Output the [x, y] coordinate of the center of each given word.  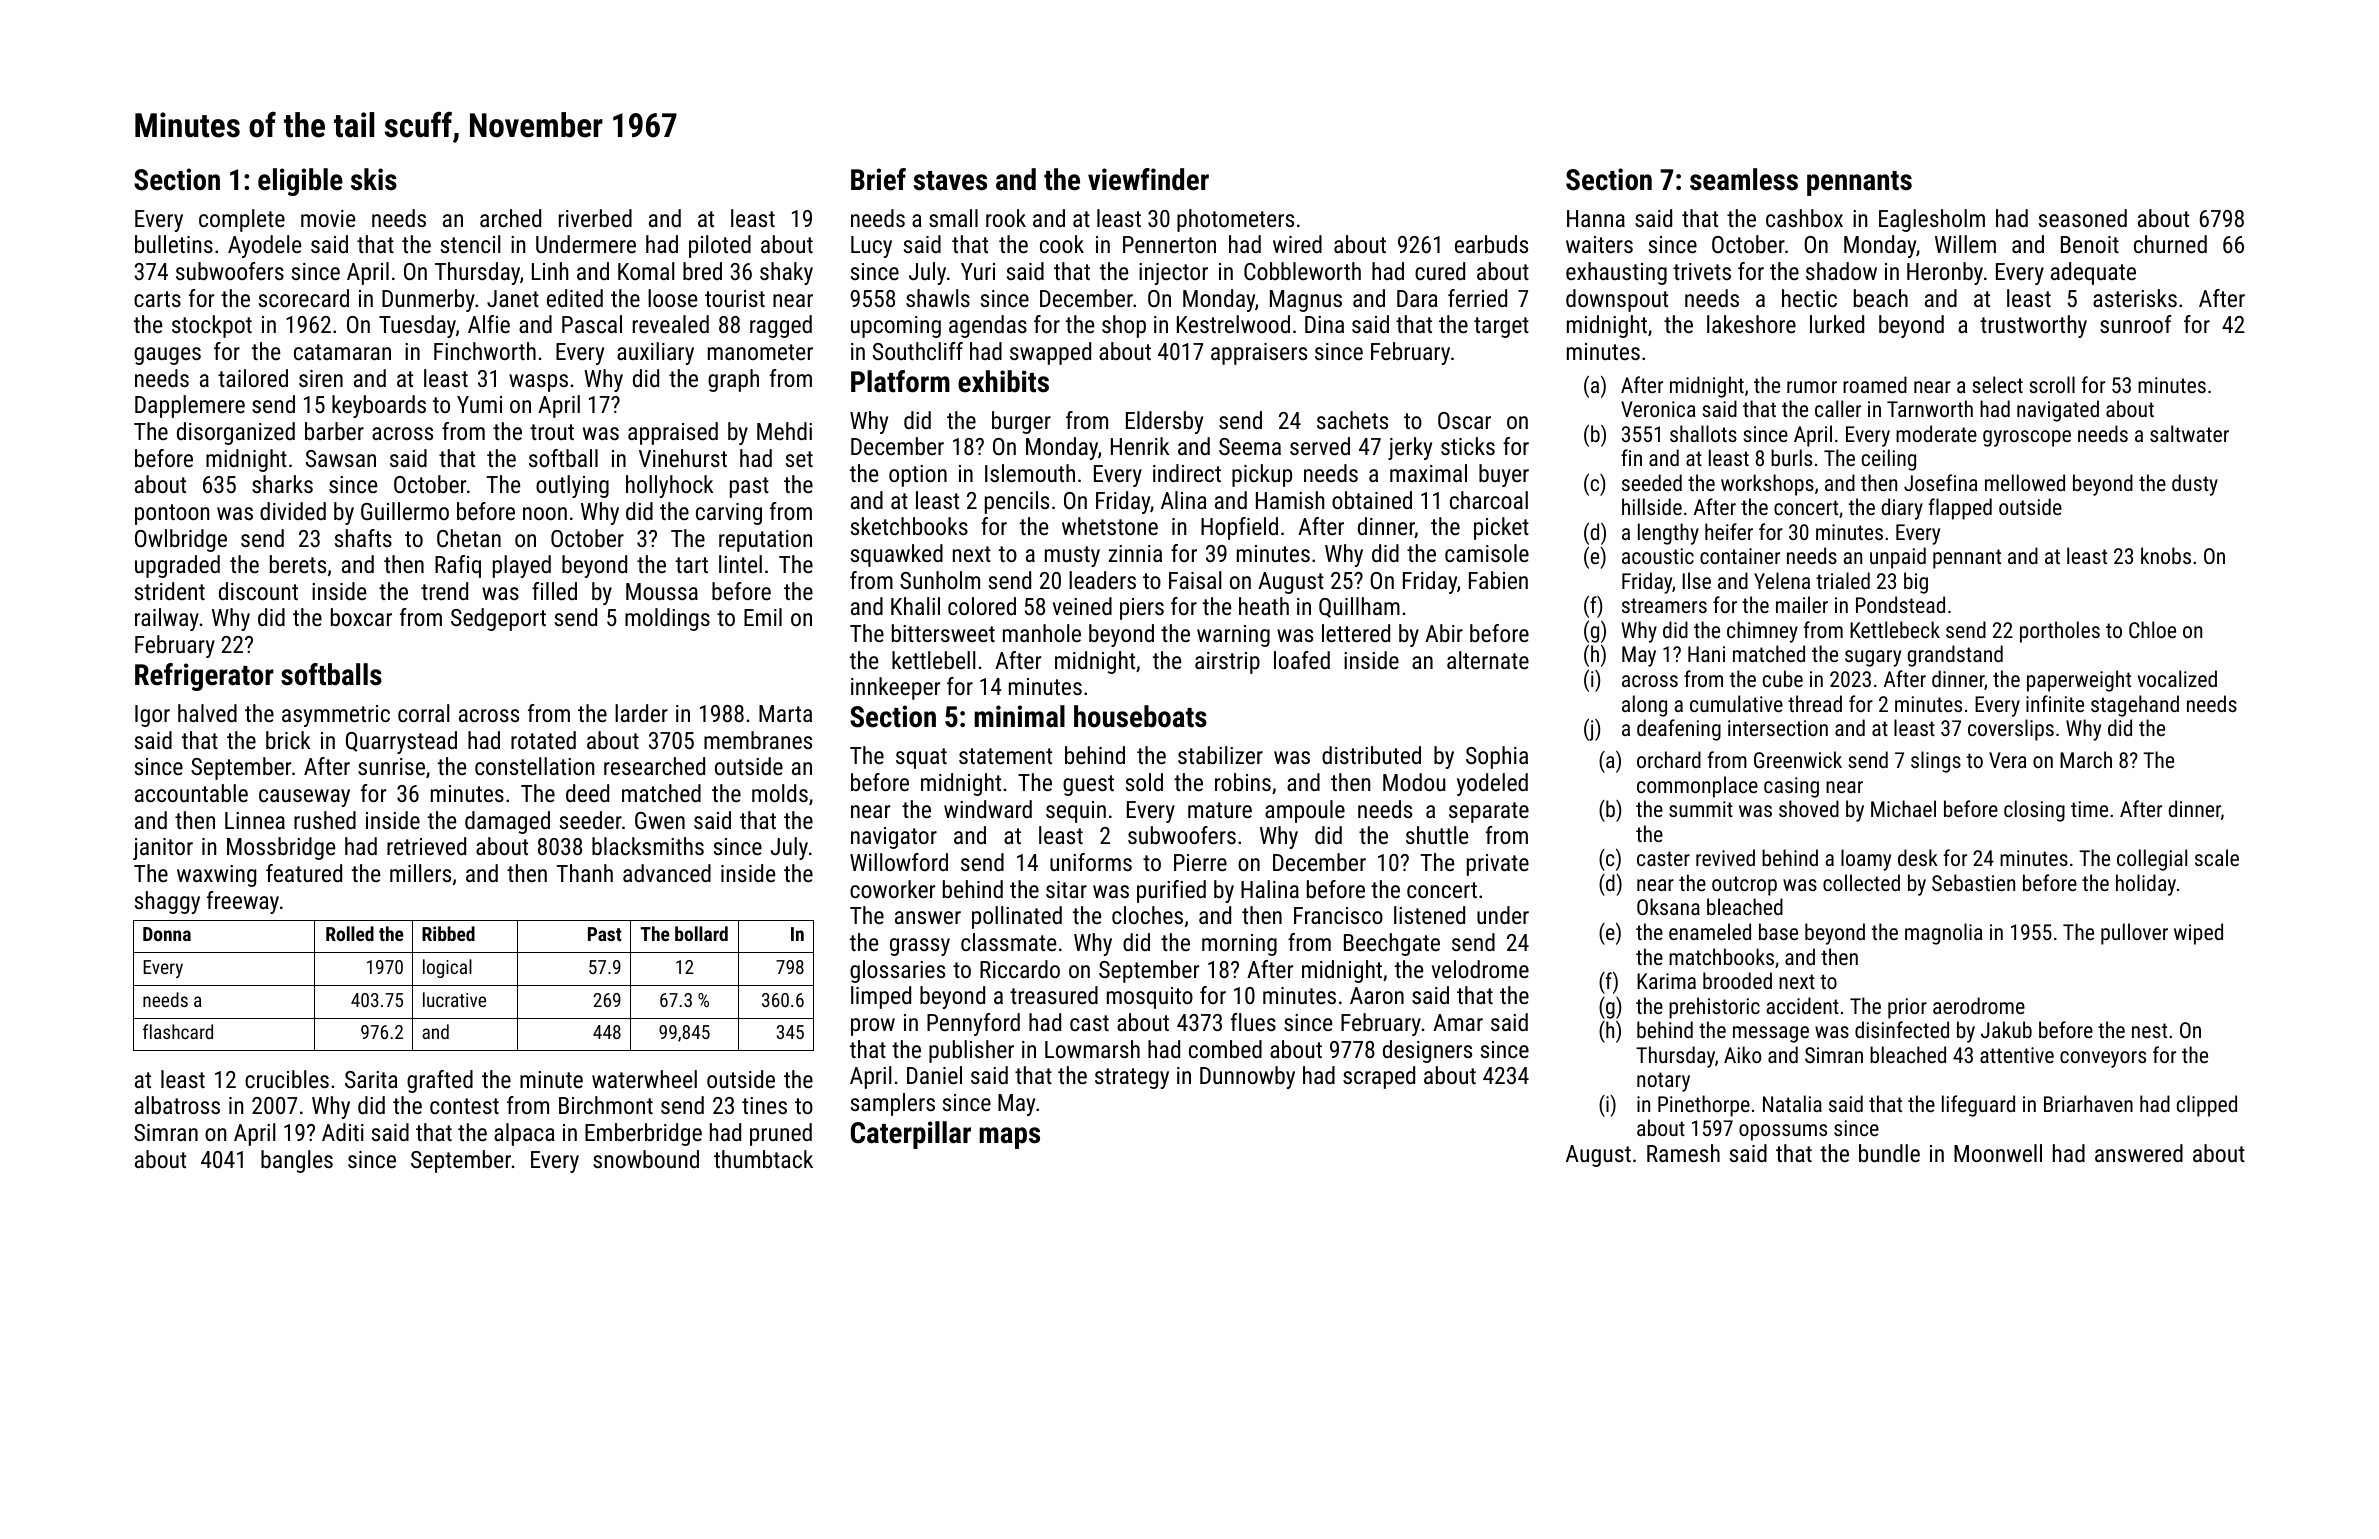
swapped [1050, 353]
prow [873, 1027]
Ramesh [1683, 1153]
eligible [300, 182]
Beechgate [1392, 944]
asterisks [2135, 298]
